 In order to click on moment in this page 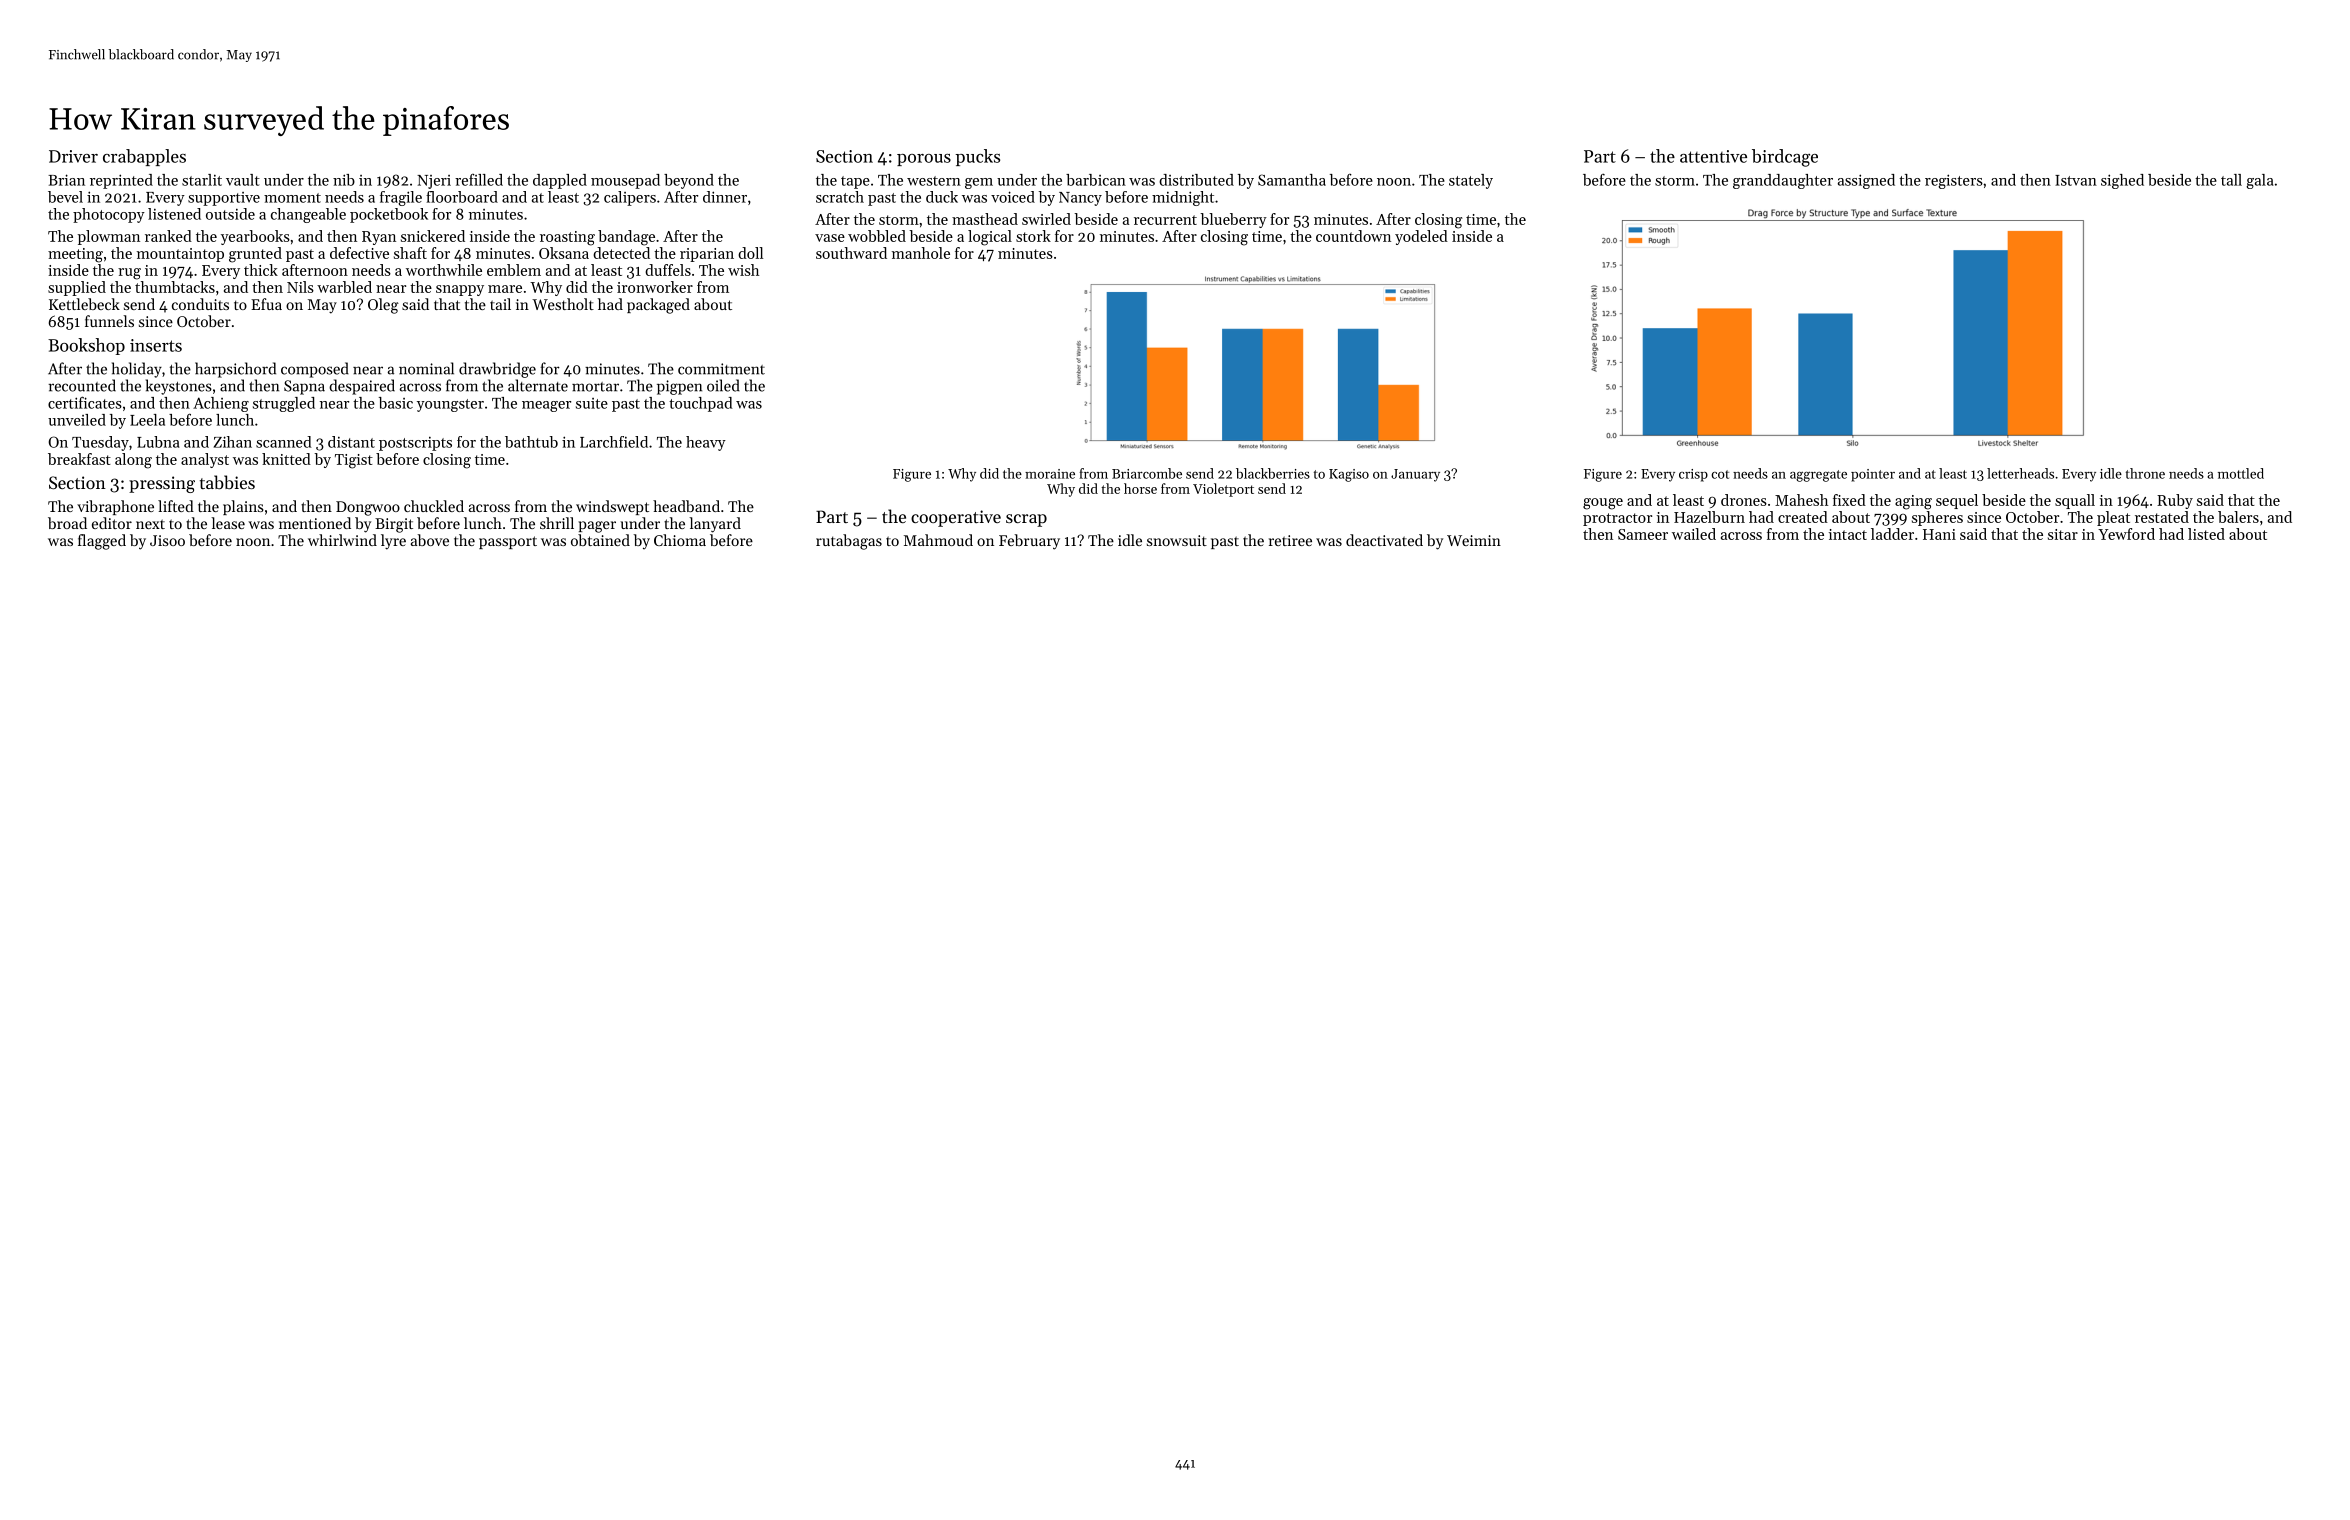, I will do `click(292, 198)`.
